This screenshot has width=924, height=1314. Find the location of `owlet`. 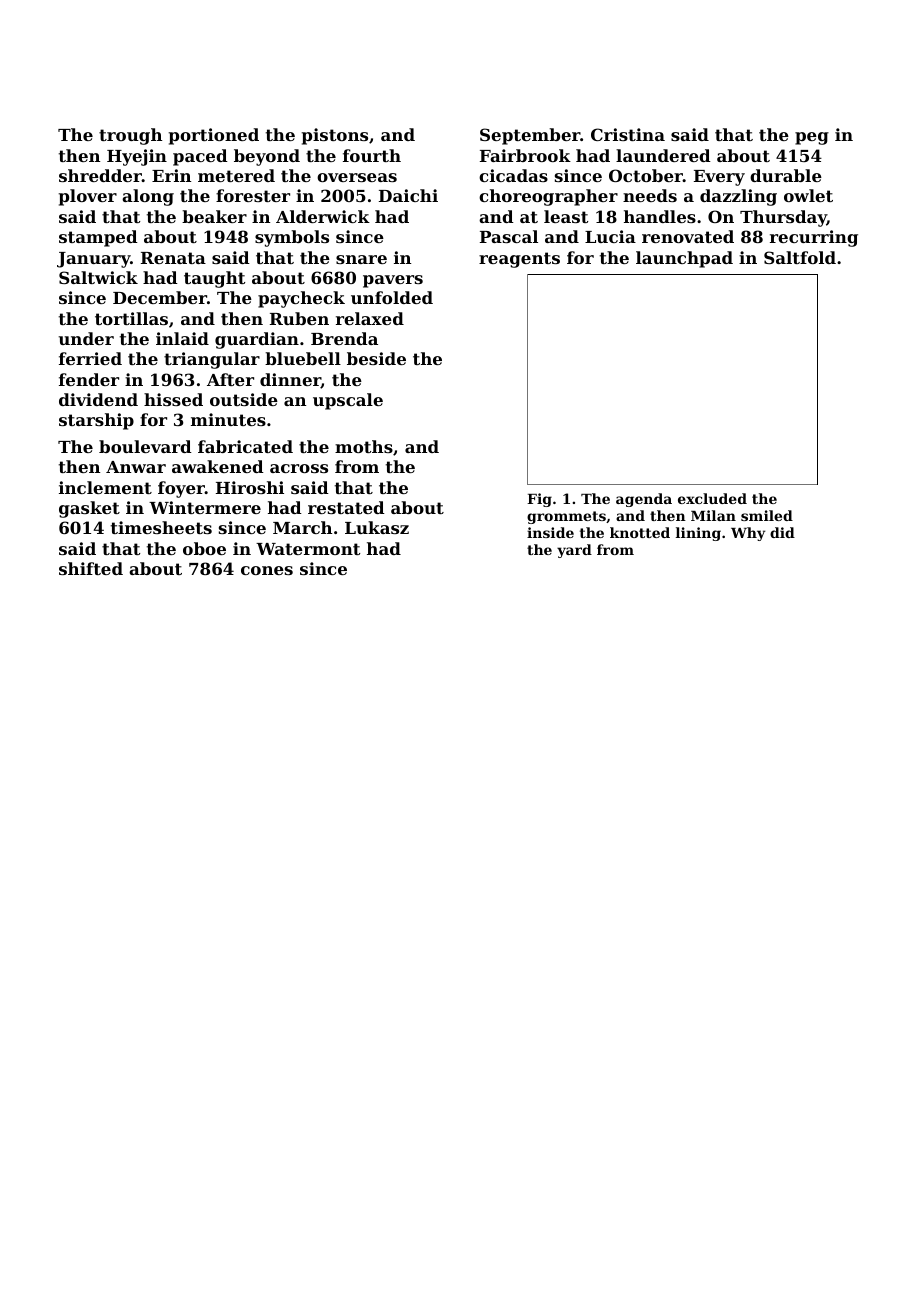

owlet is located at coordinates (808, 195).
